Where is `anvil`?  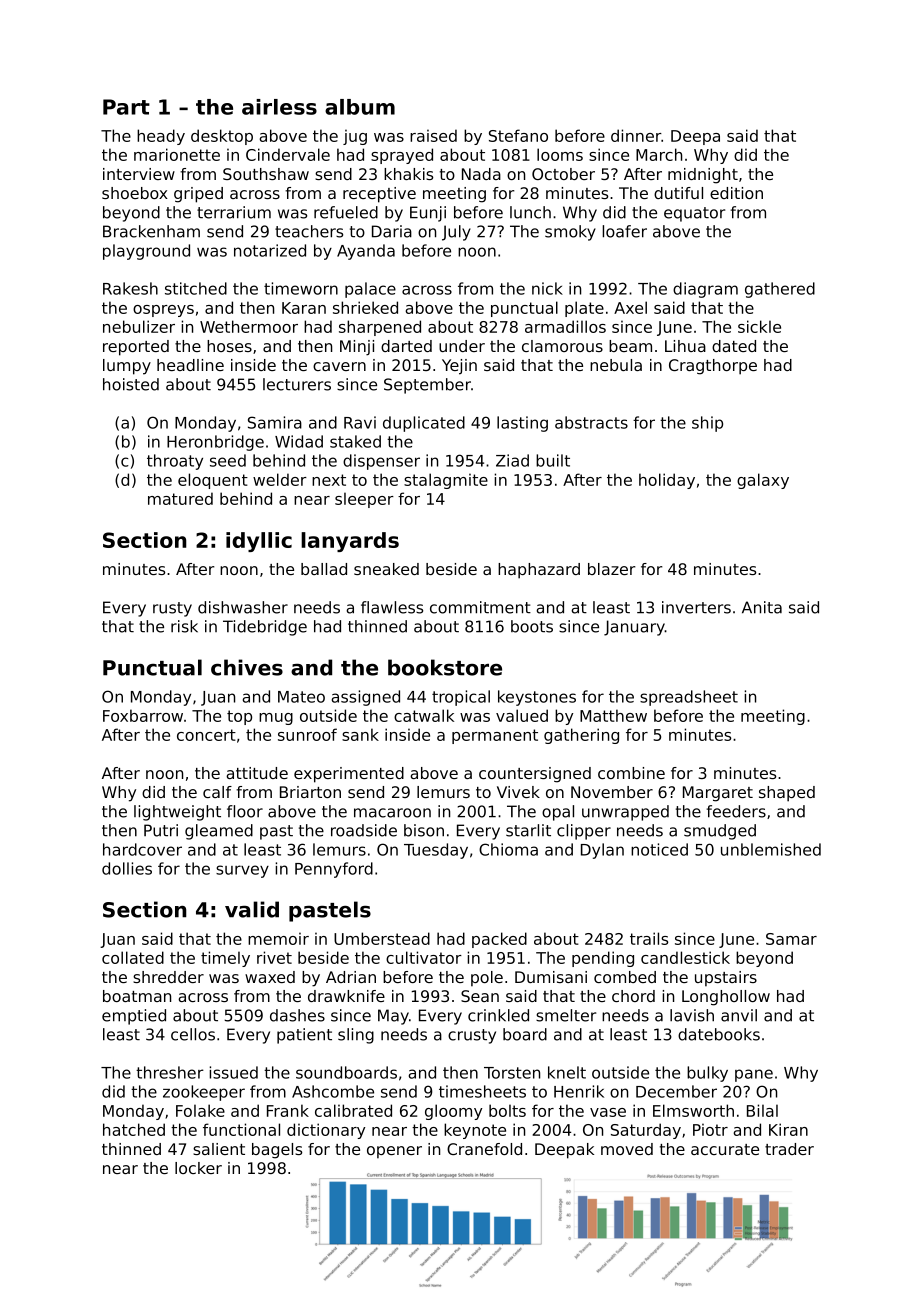 anvil is located at coordinates (739, 1015).
